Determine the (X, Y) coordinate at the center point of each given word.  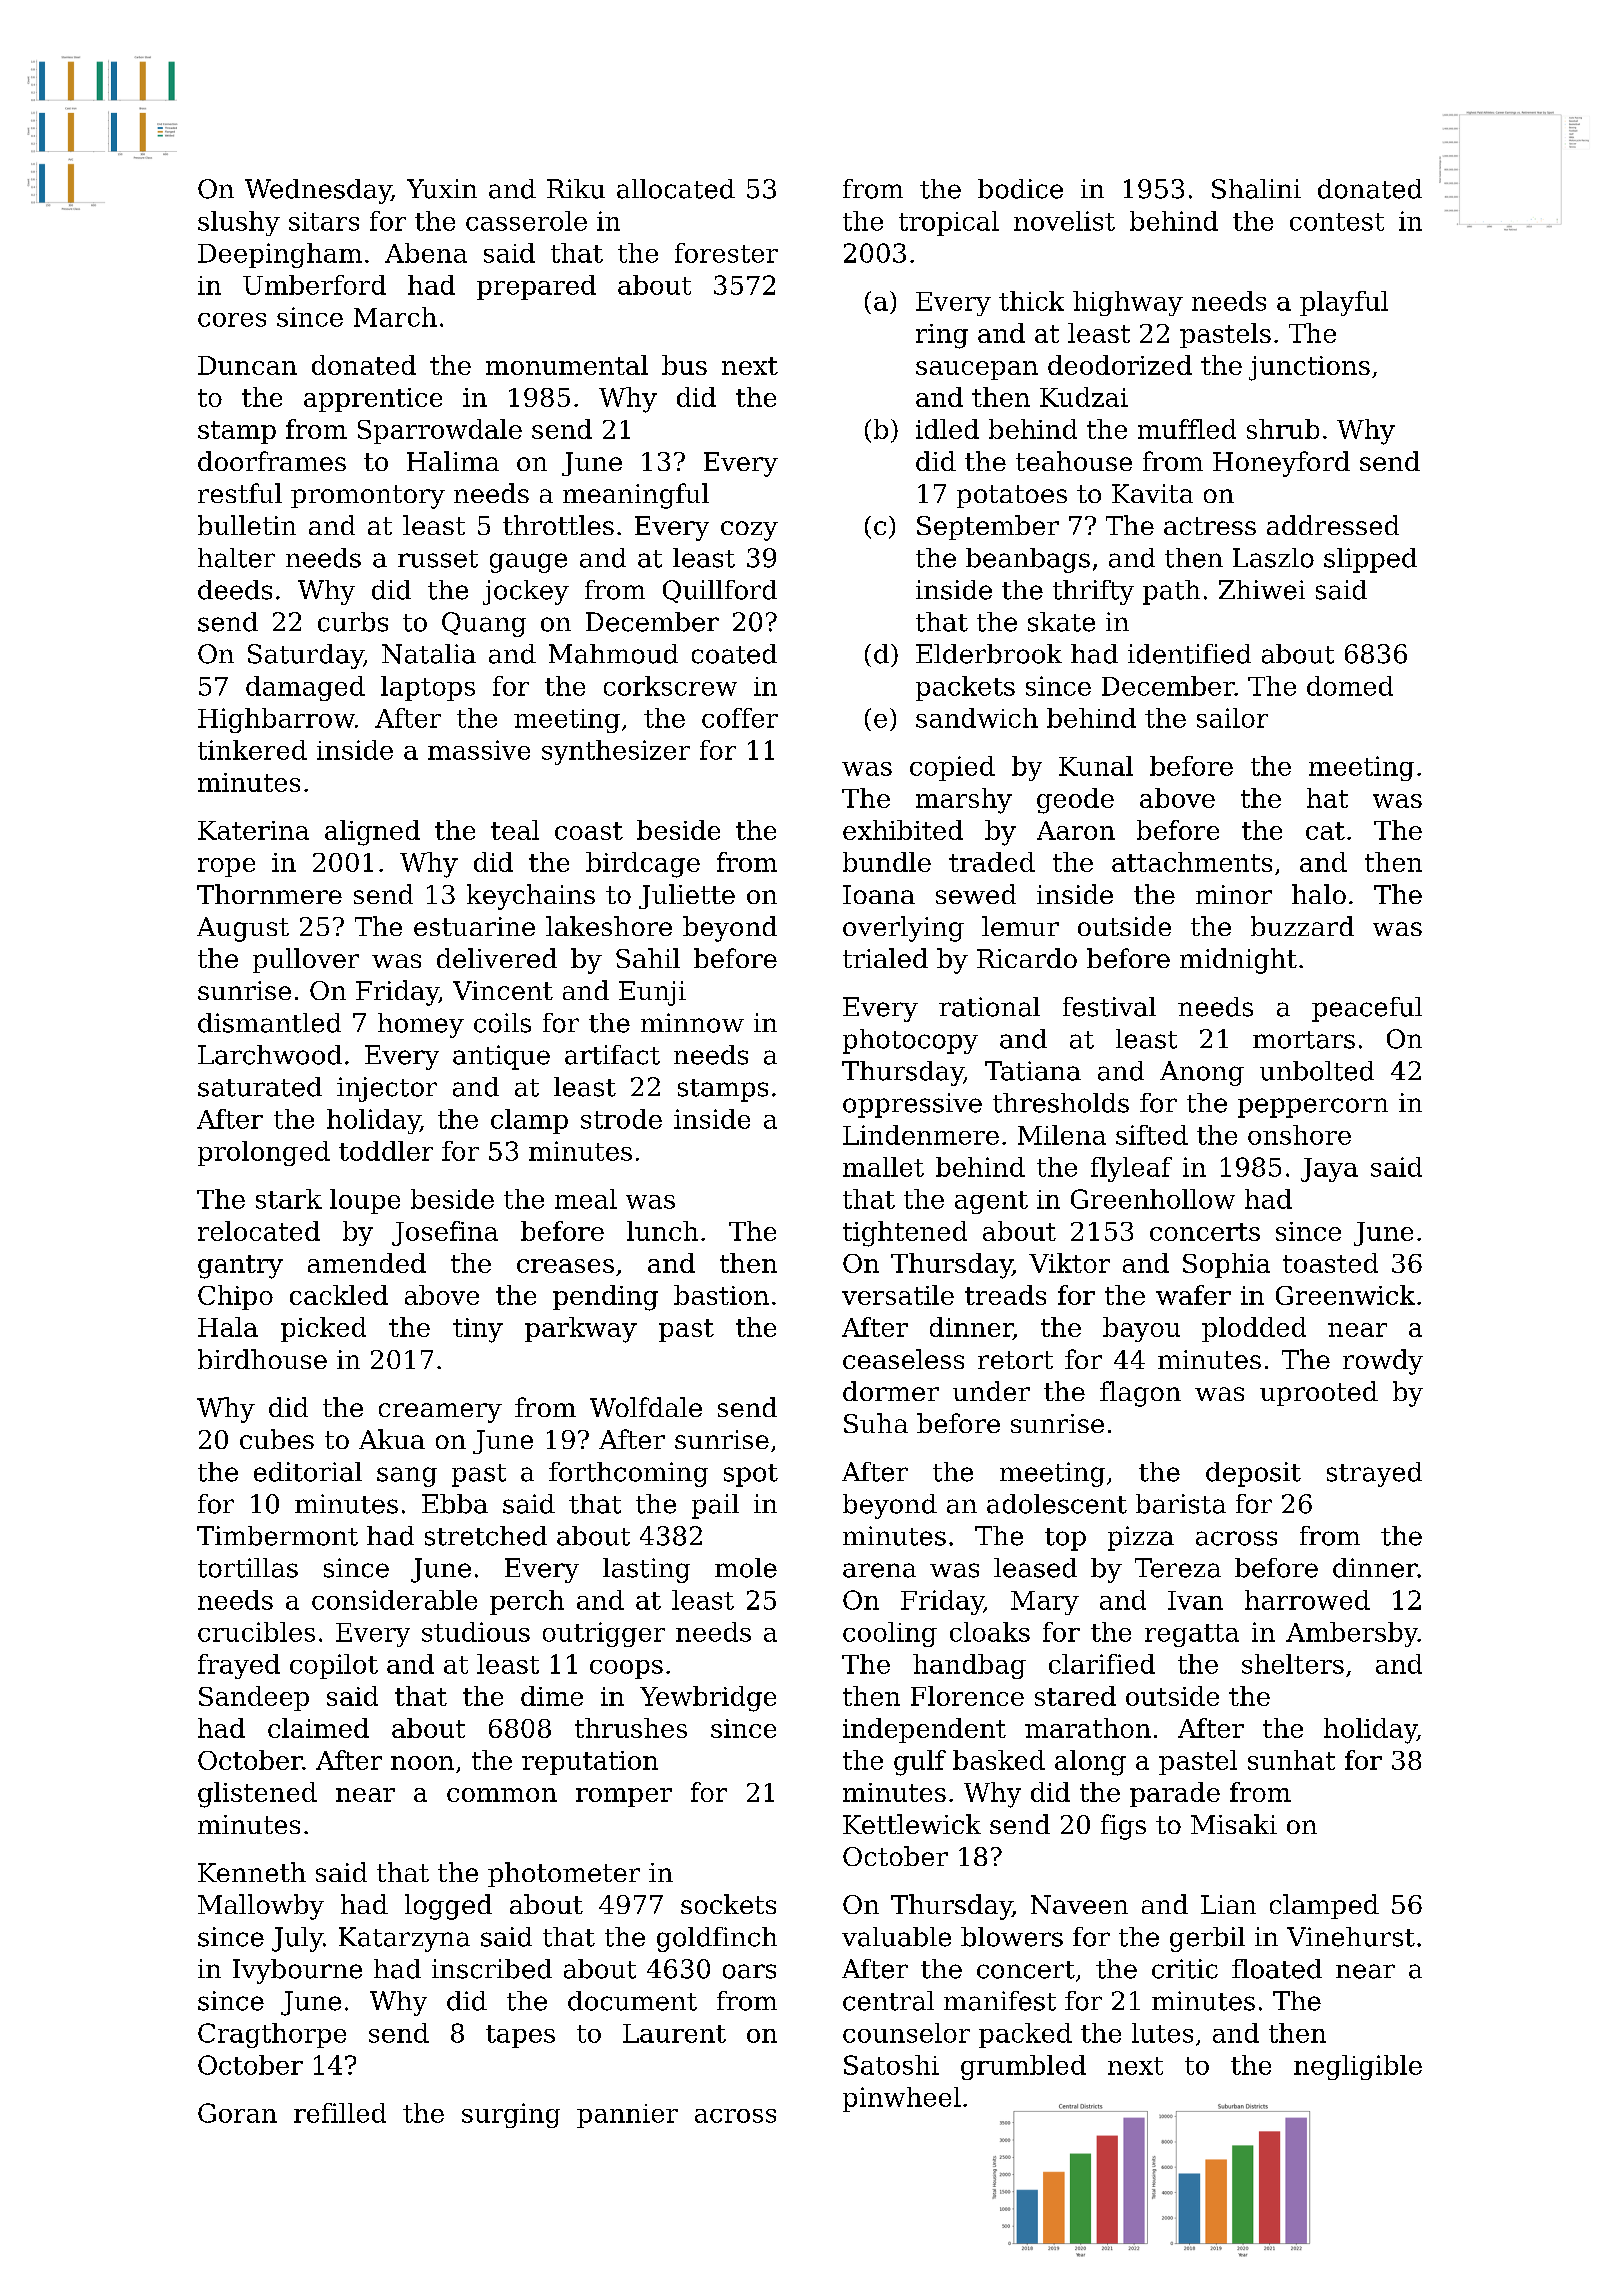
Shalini (1256, 189)
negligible (1358, 2067)
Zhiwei (1262, 590)
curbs (353, 622)
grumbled (1023, 2067)
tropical (949, 223)
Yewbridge (708, 1699)
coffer (740, 718)
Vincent (503, 990)
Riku (576, 189)
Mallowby (261, 1907)
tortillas (248, 1568)
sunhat (1291, 1760)
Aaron (1076, 830)
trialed (885, 958)
